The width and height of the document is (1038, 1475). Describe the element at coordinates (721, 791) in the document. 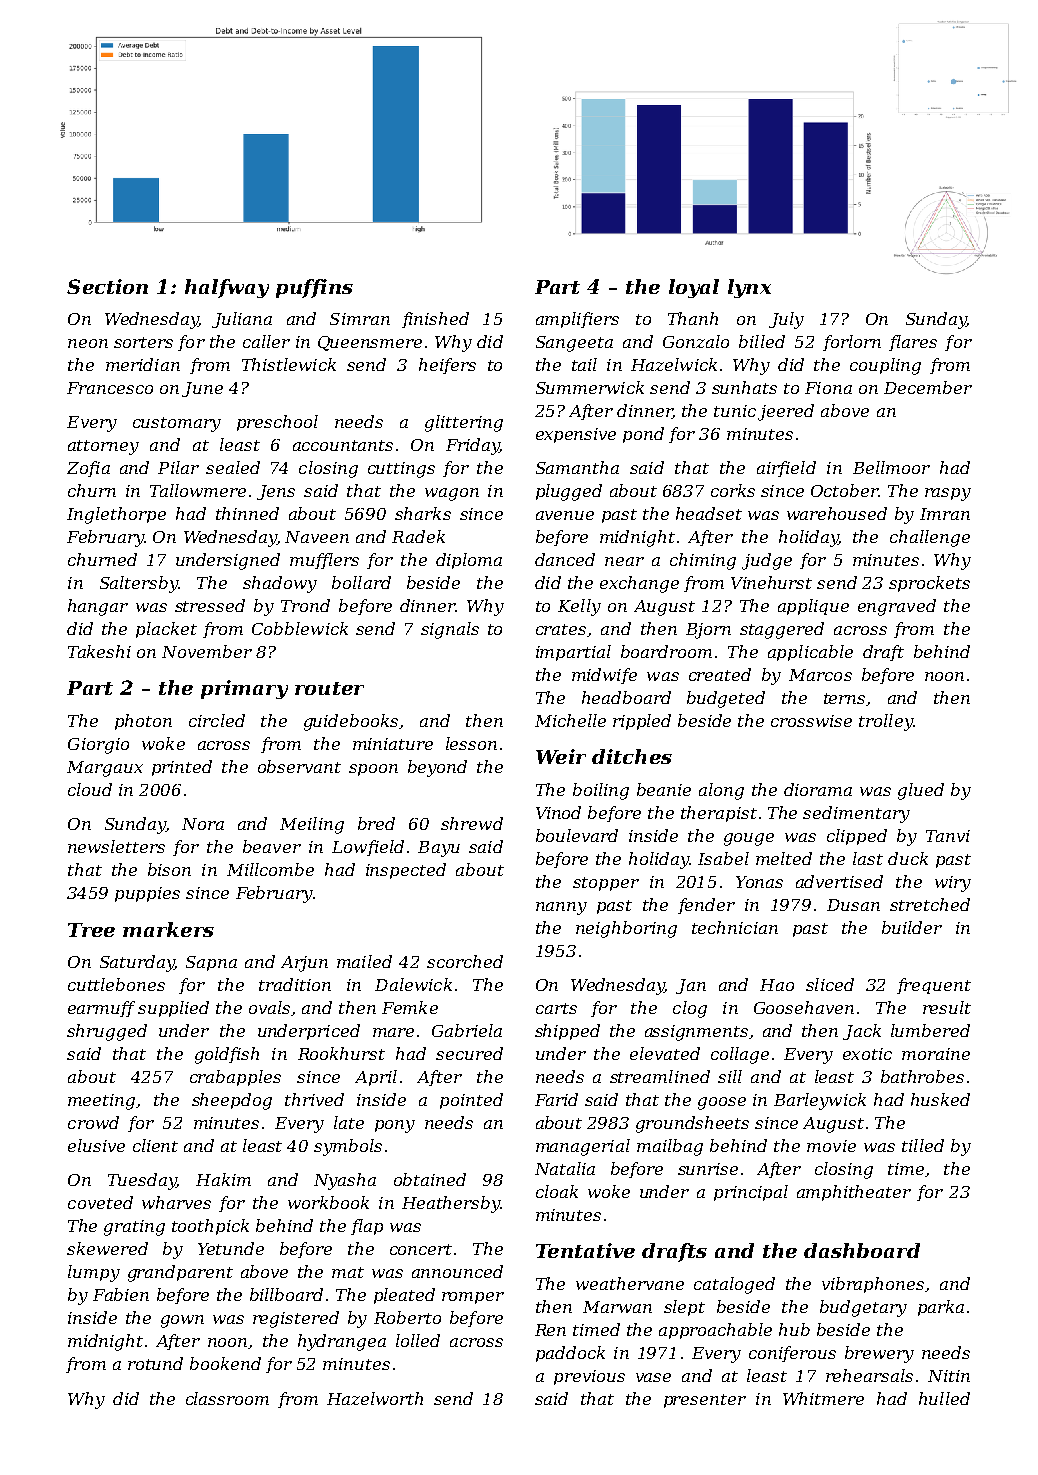

I see `along` at that location.
